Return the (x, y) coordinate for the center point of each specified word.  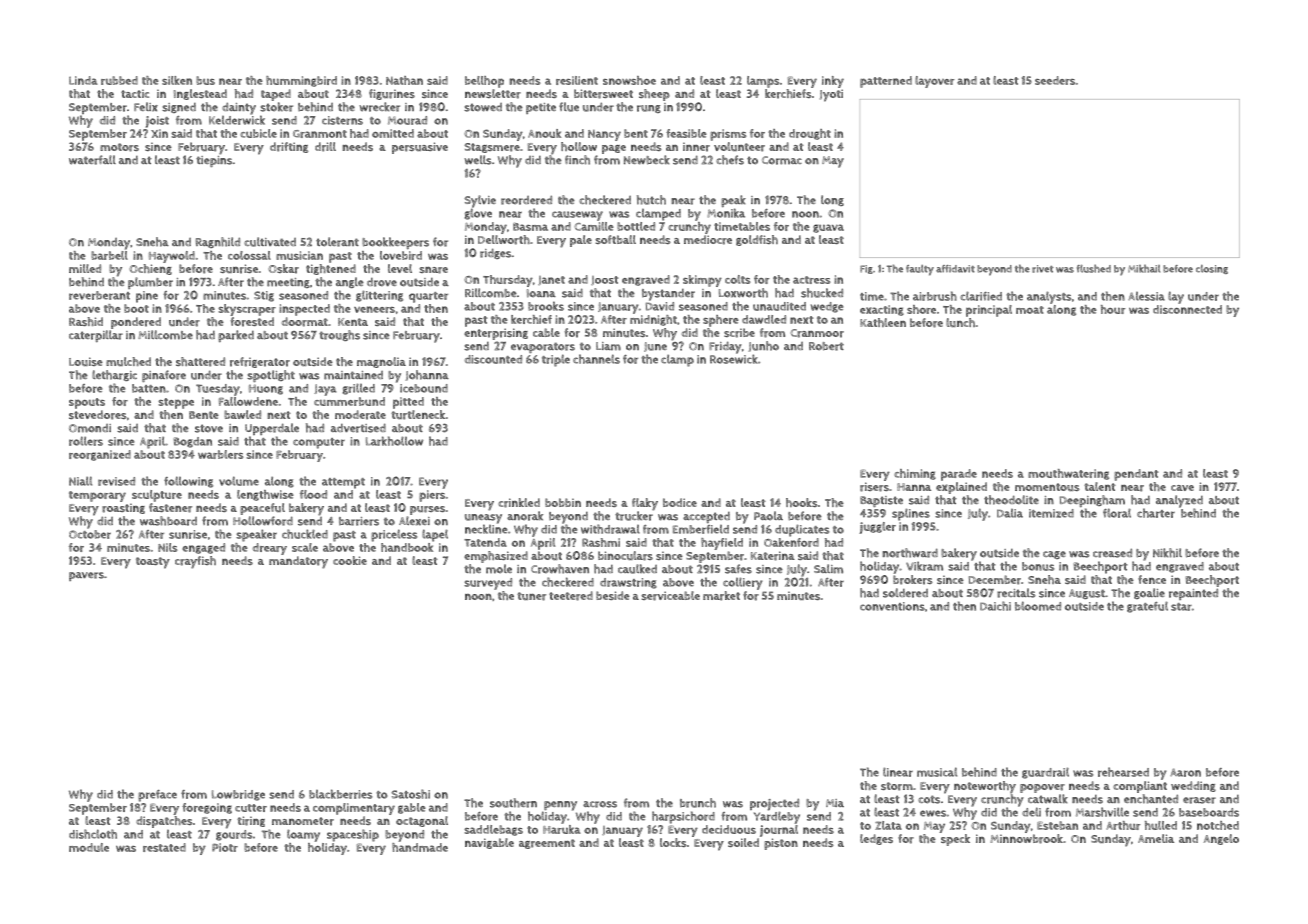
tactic (135, 93)
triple (556, 360)
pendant (1136, 475)
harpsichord (683, 817)
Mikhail (1144, 269)
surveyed (488, 584)
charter (1156, 513)
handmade (420, 847)
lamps (763, 82)
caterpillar (96, 336)
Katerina (773, 556)
